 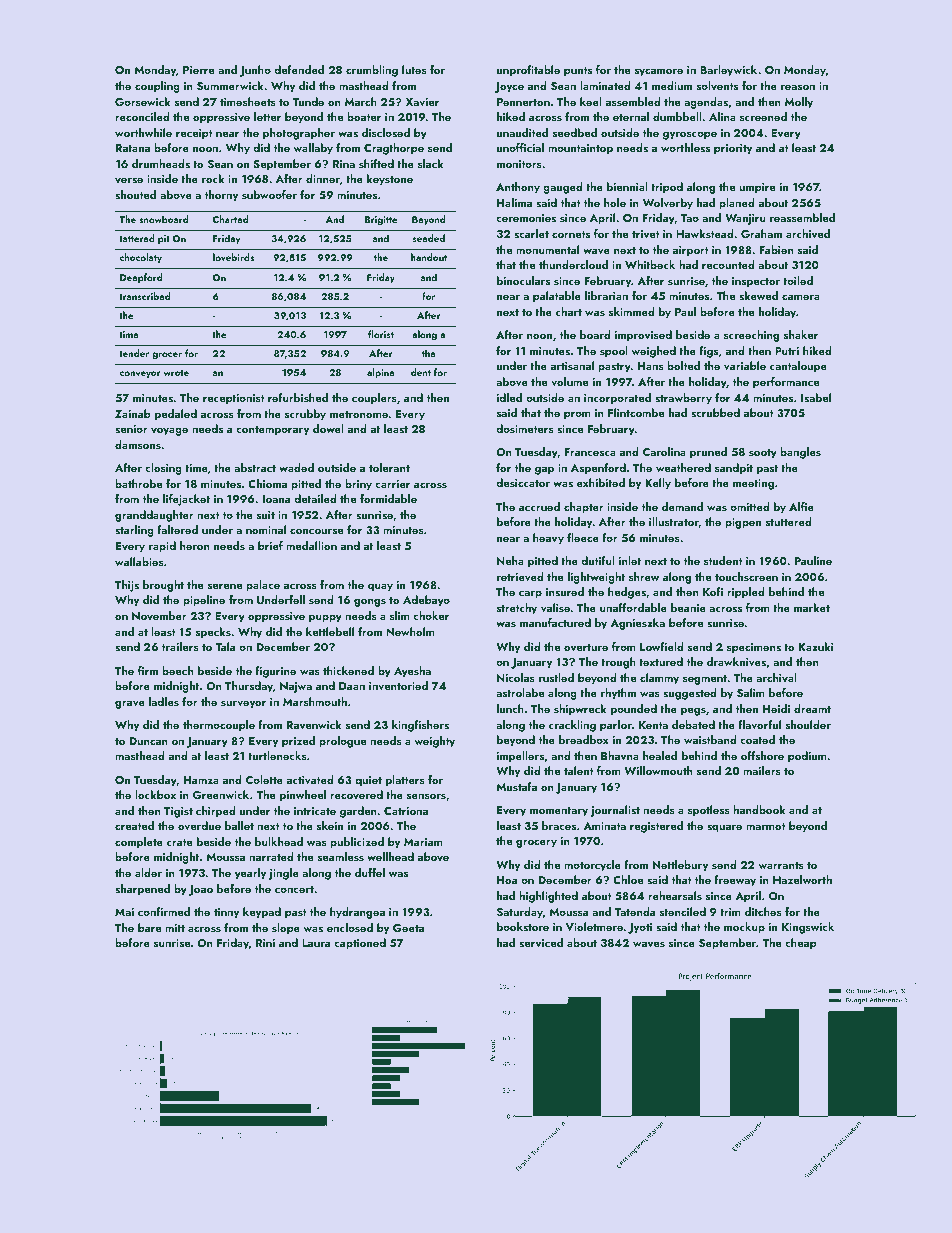 I want to click on unprofitable, so click(x=528, y=71).
